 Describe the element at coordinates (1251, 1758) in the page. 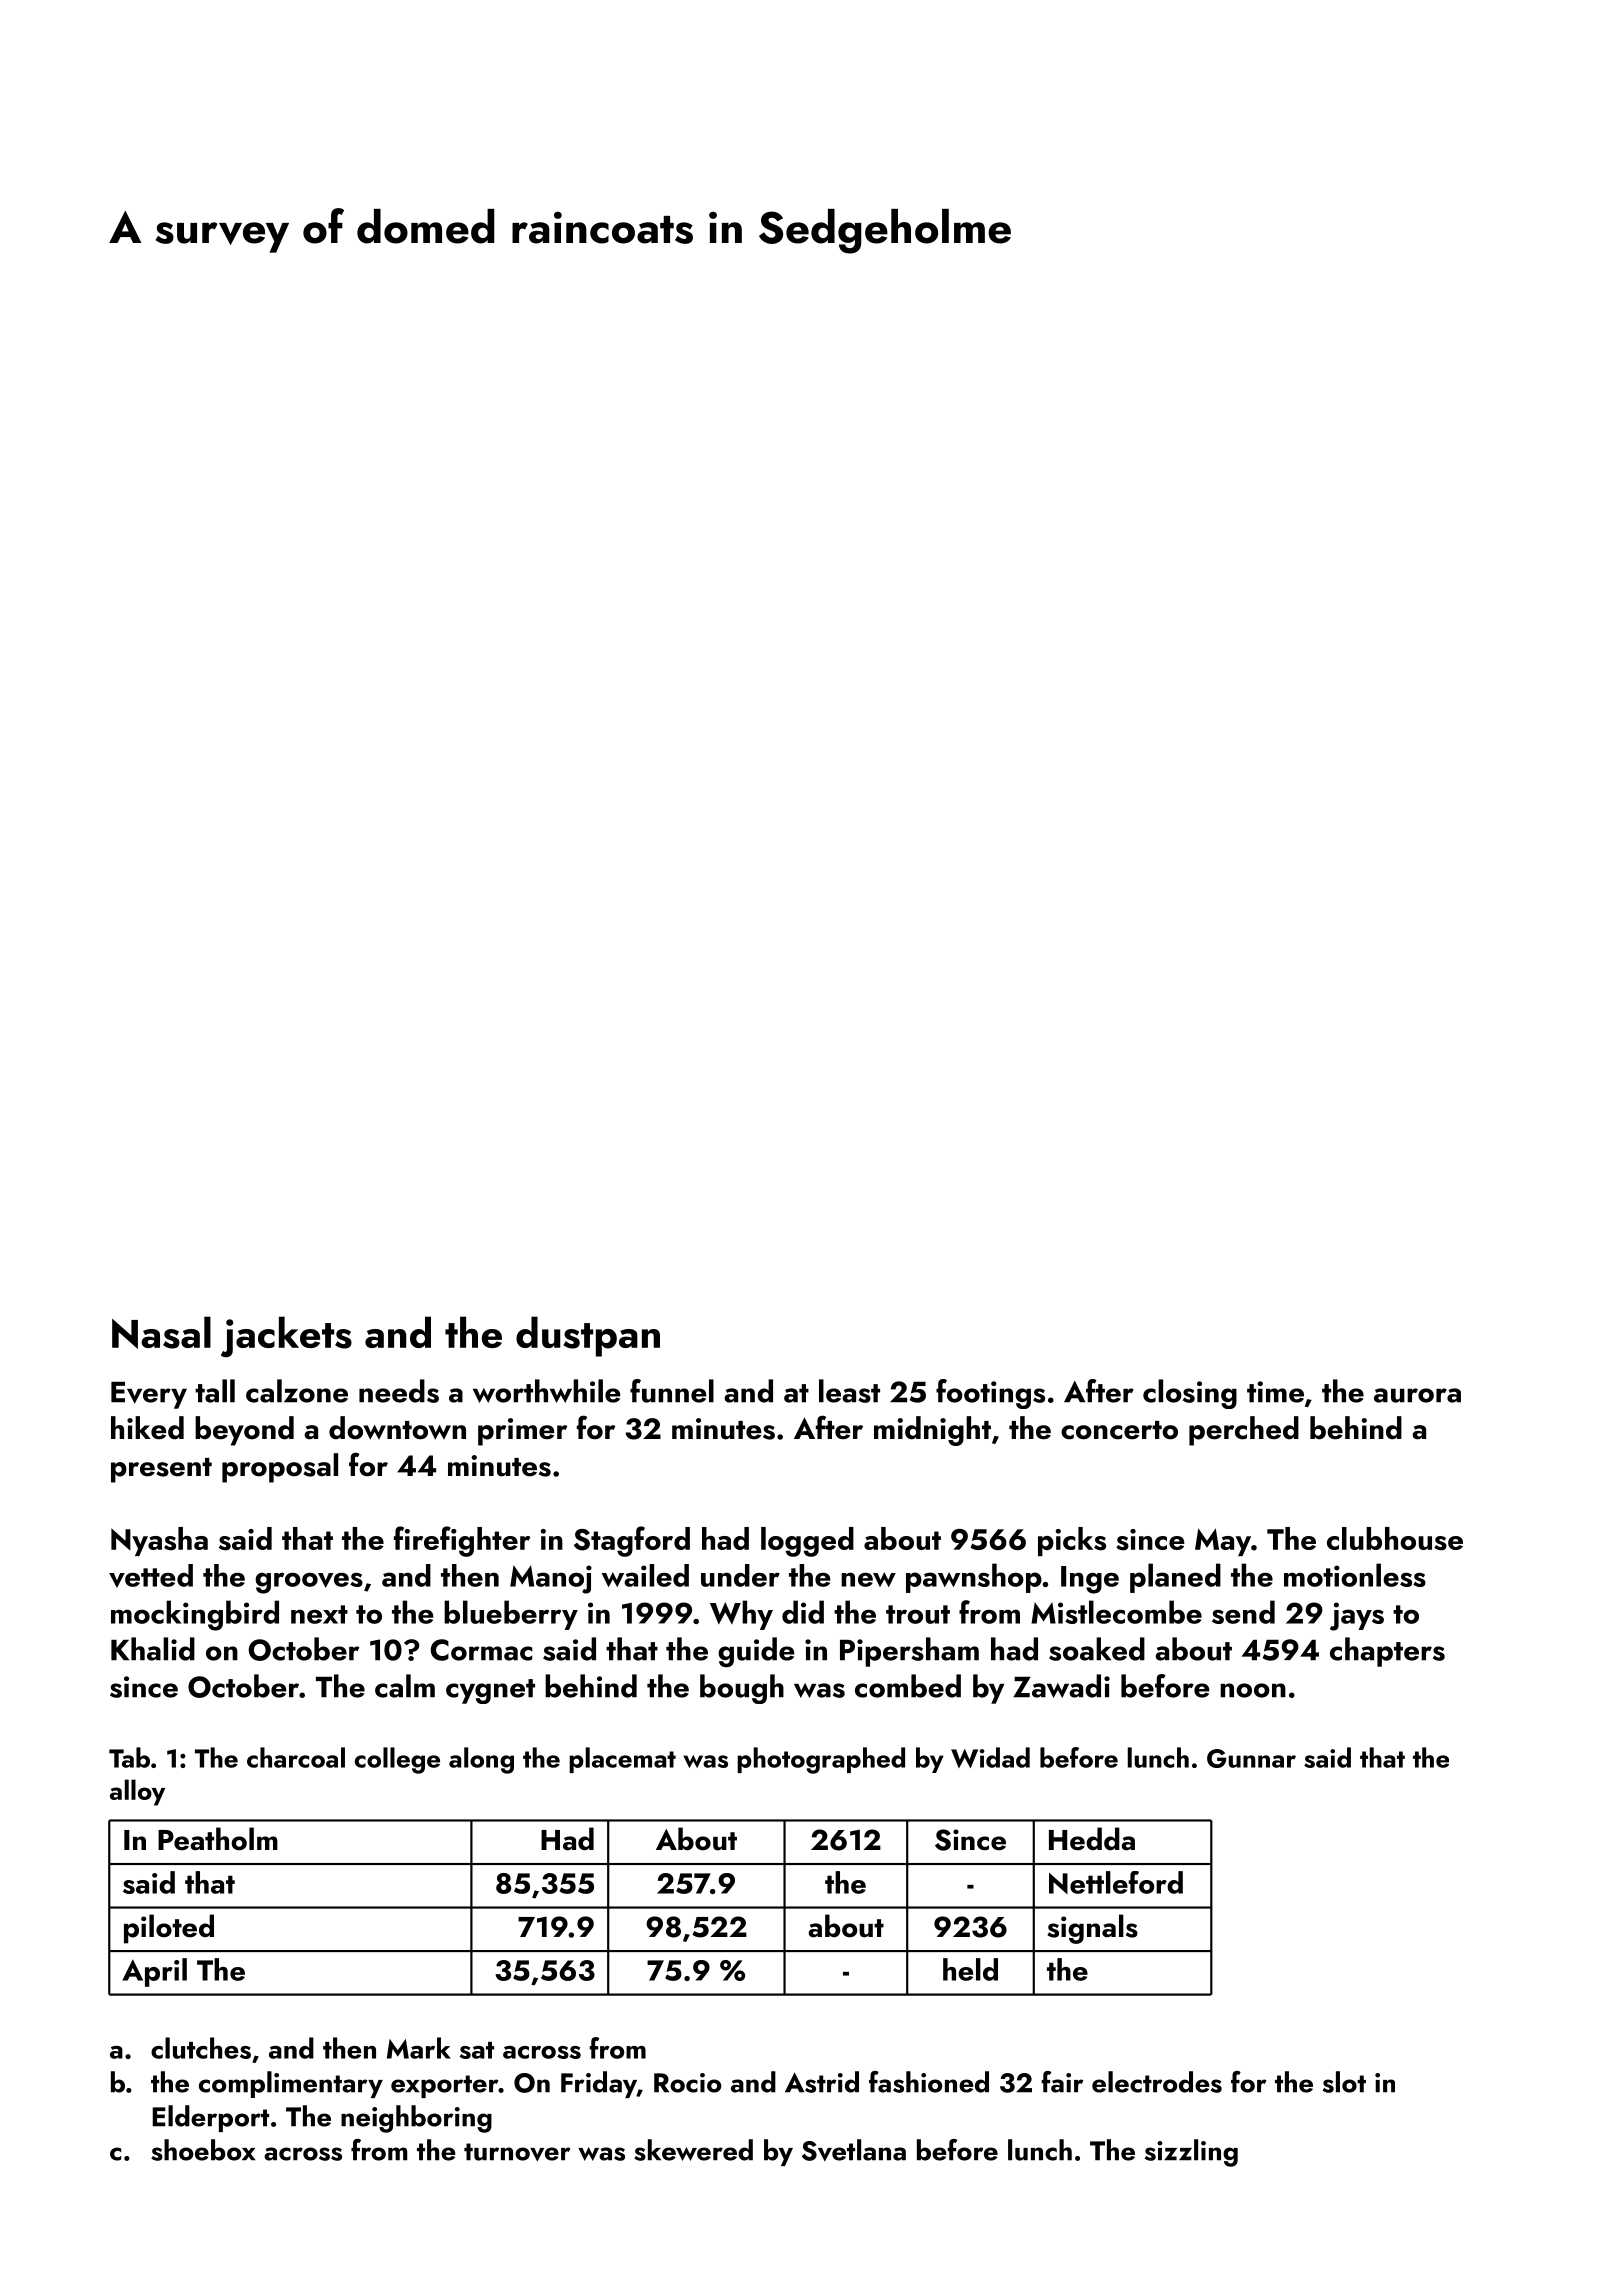

I see `Gunnar` at that location.
